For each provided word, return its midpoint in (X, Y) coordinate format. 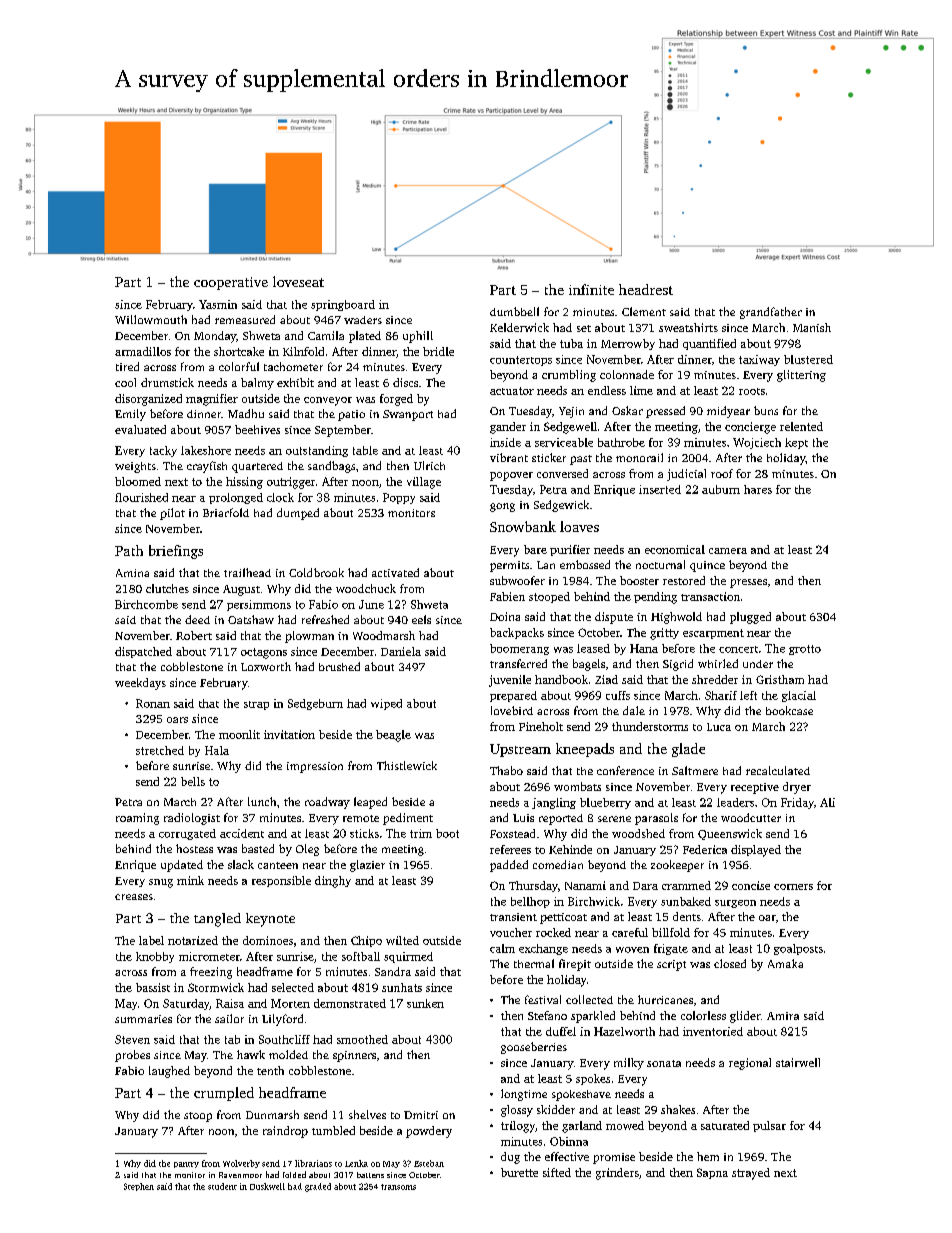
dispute (614, 618)
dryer (797, 788)
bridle (438, 351)
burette (519, 1172)
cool (125, 382)
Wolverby (241, 1164)
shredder (715, 679)
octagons (264, 653)
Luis (523, 818)
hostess (194, 848)
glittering (801, 376)
